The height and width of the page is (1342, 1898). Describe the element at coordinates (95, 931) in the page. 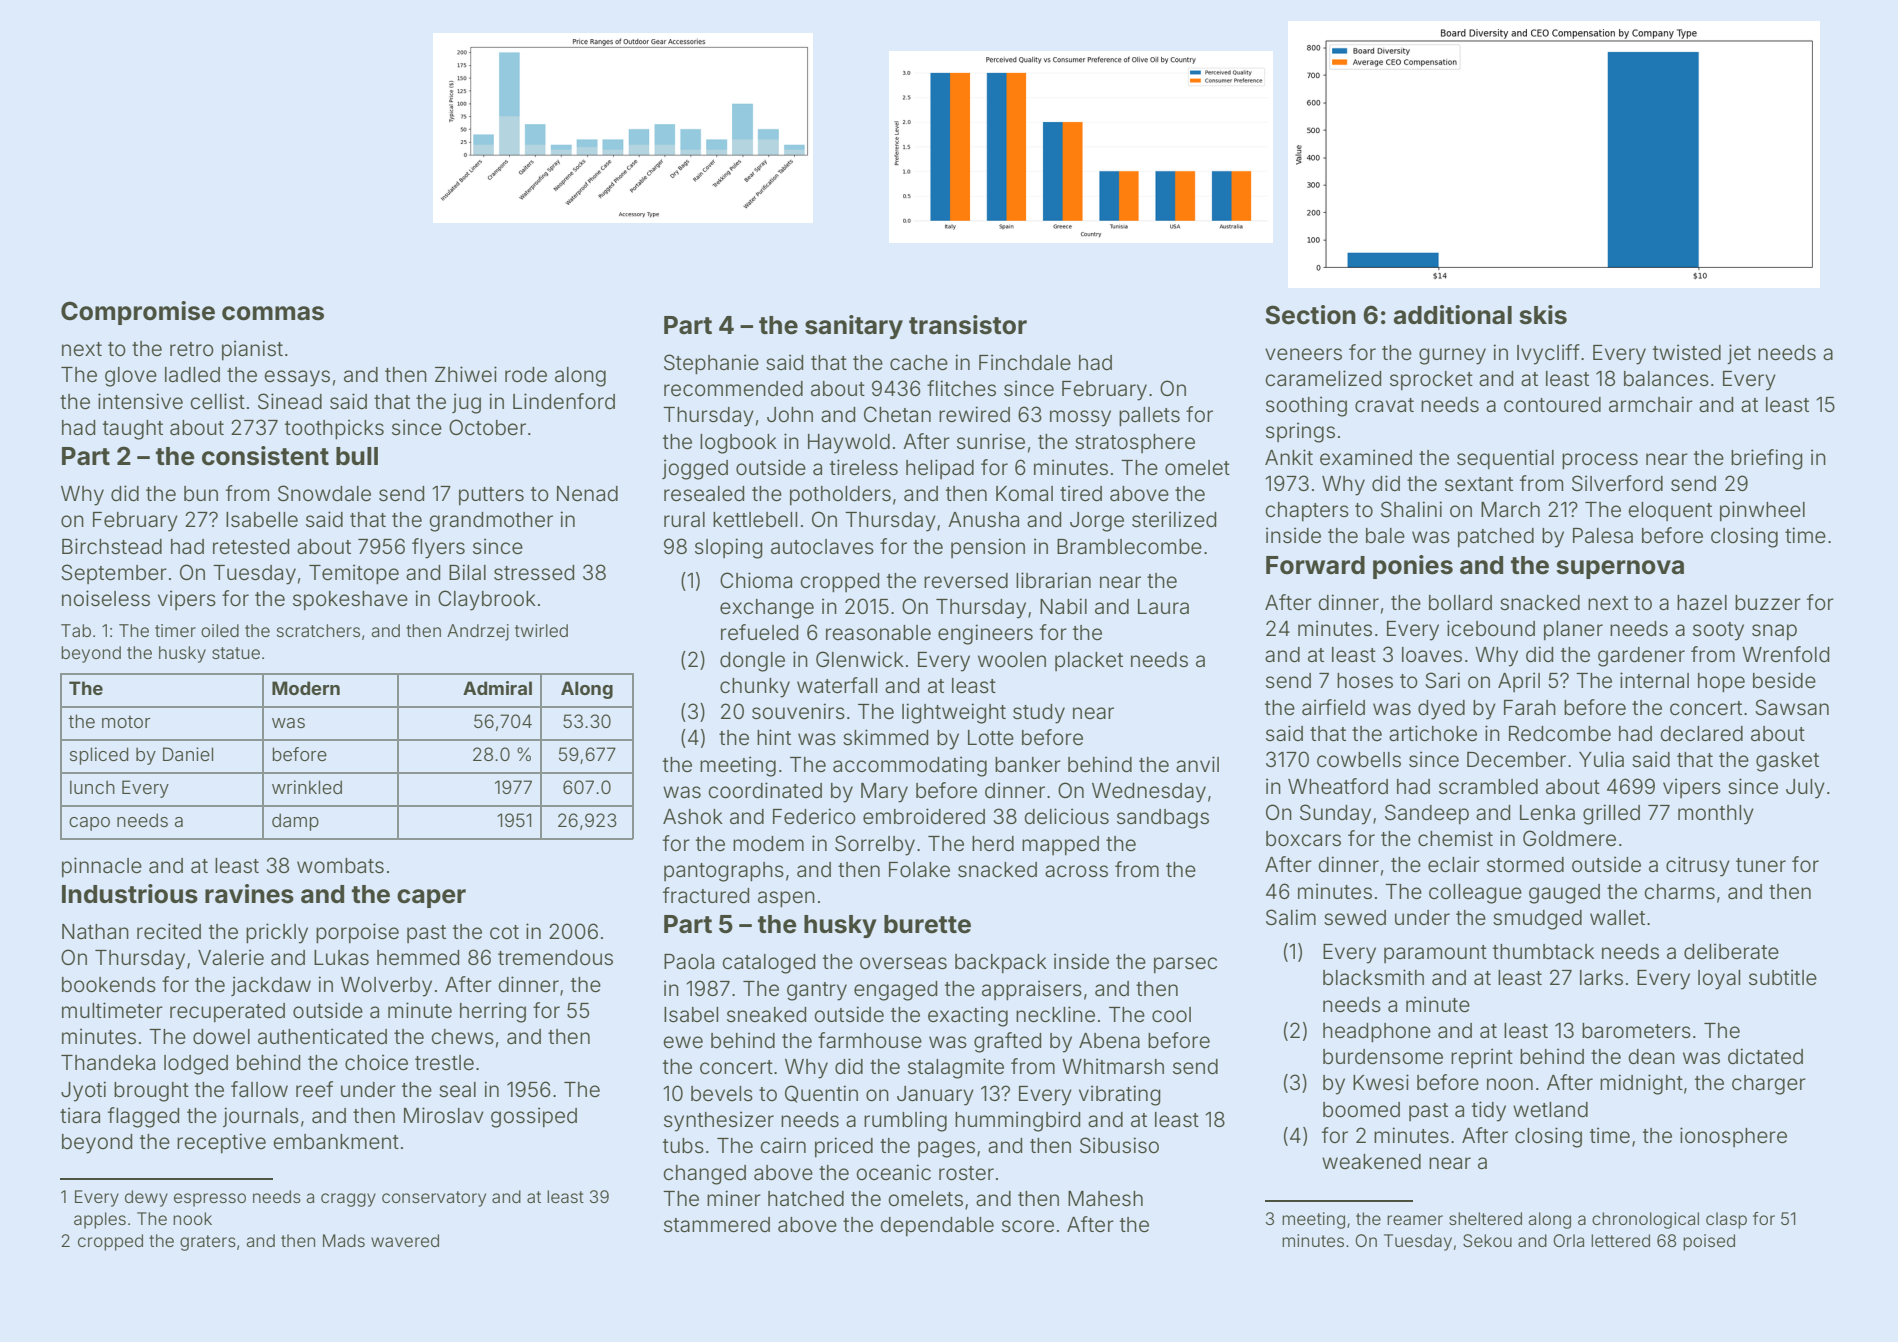

I see `Nathan` at that location.
